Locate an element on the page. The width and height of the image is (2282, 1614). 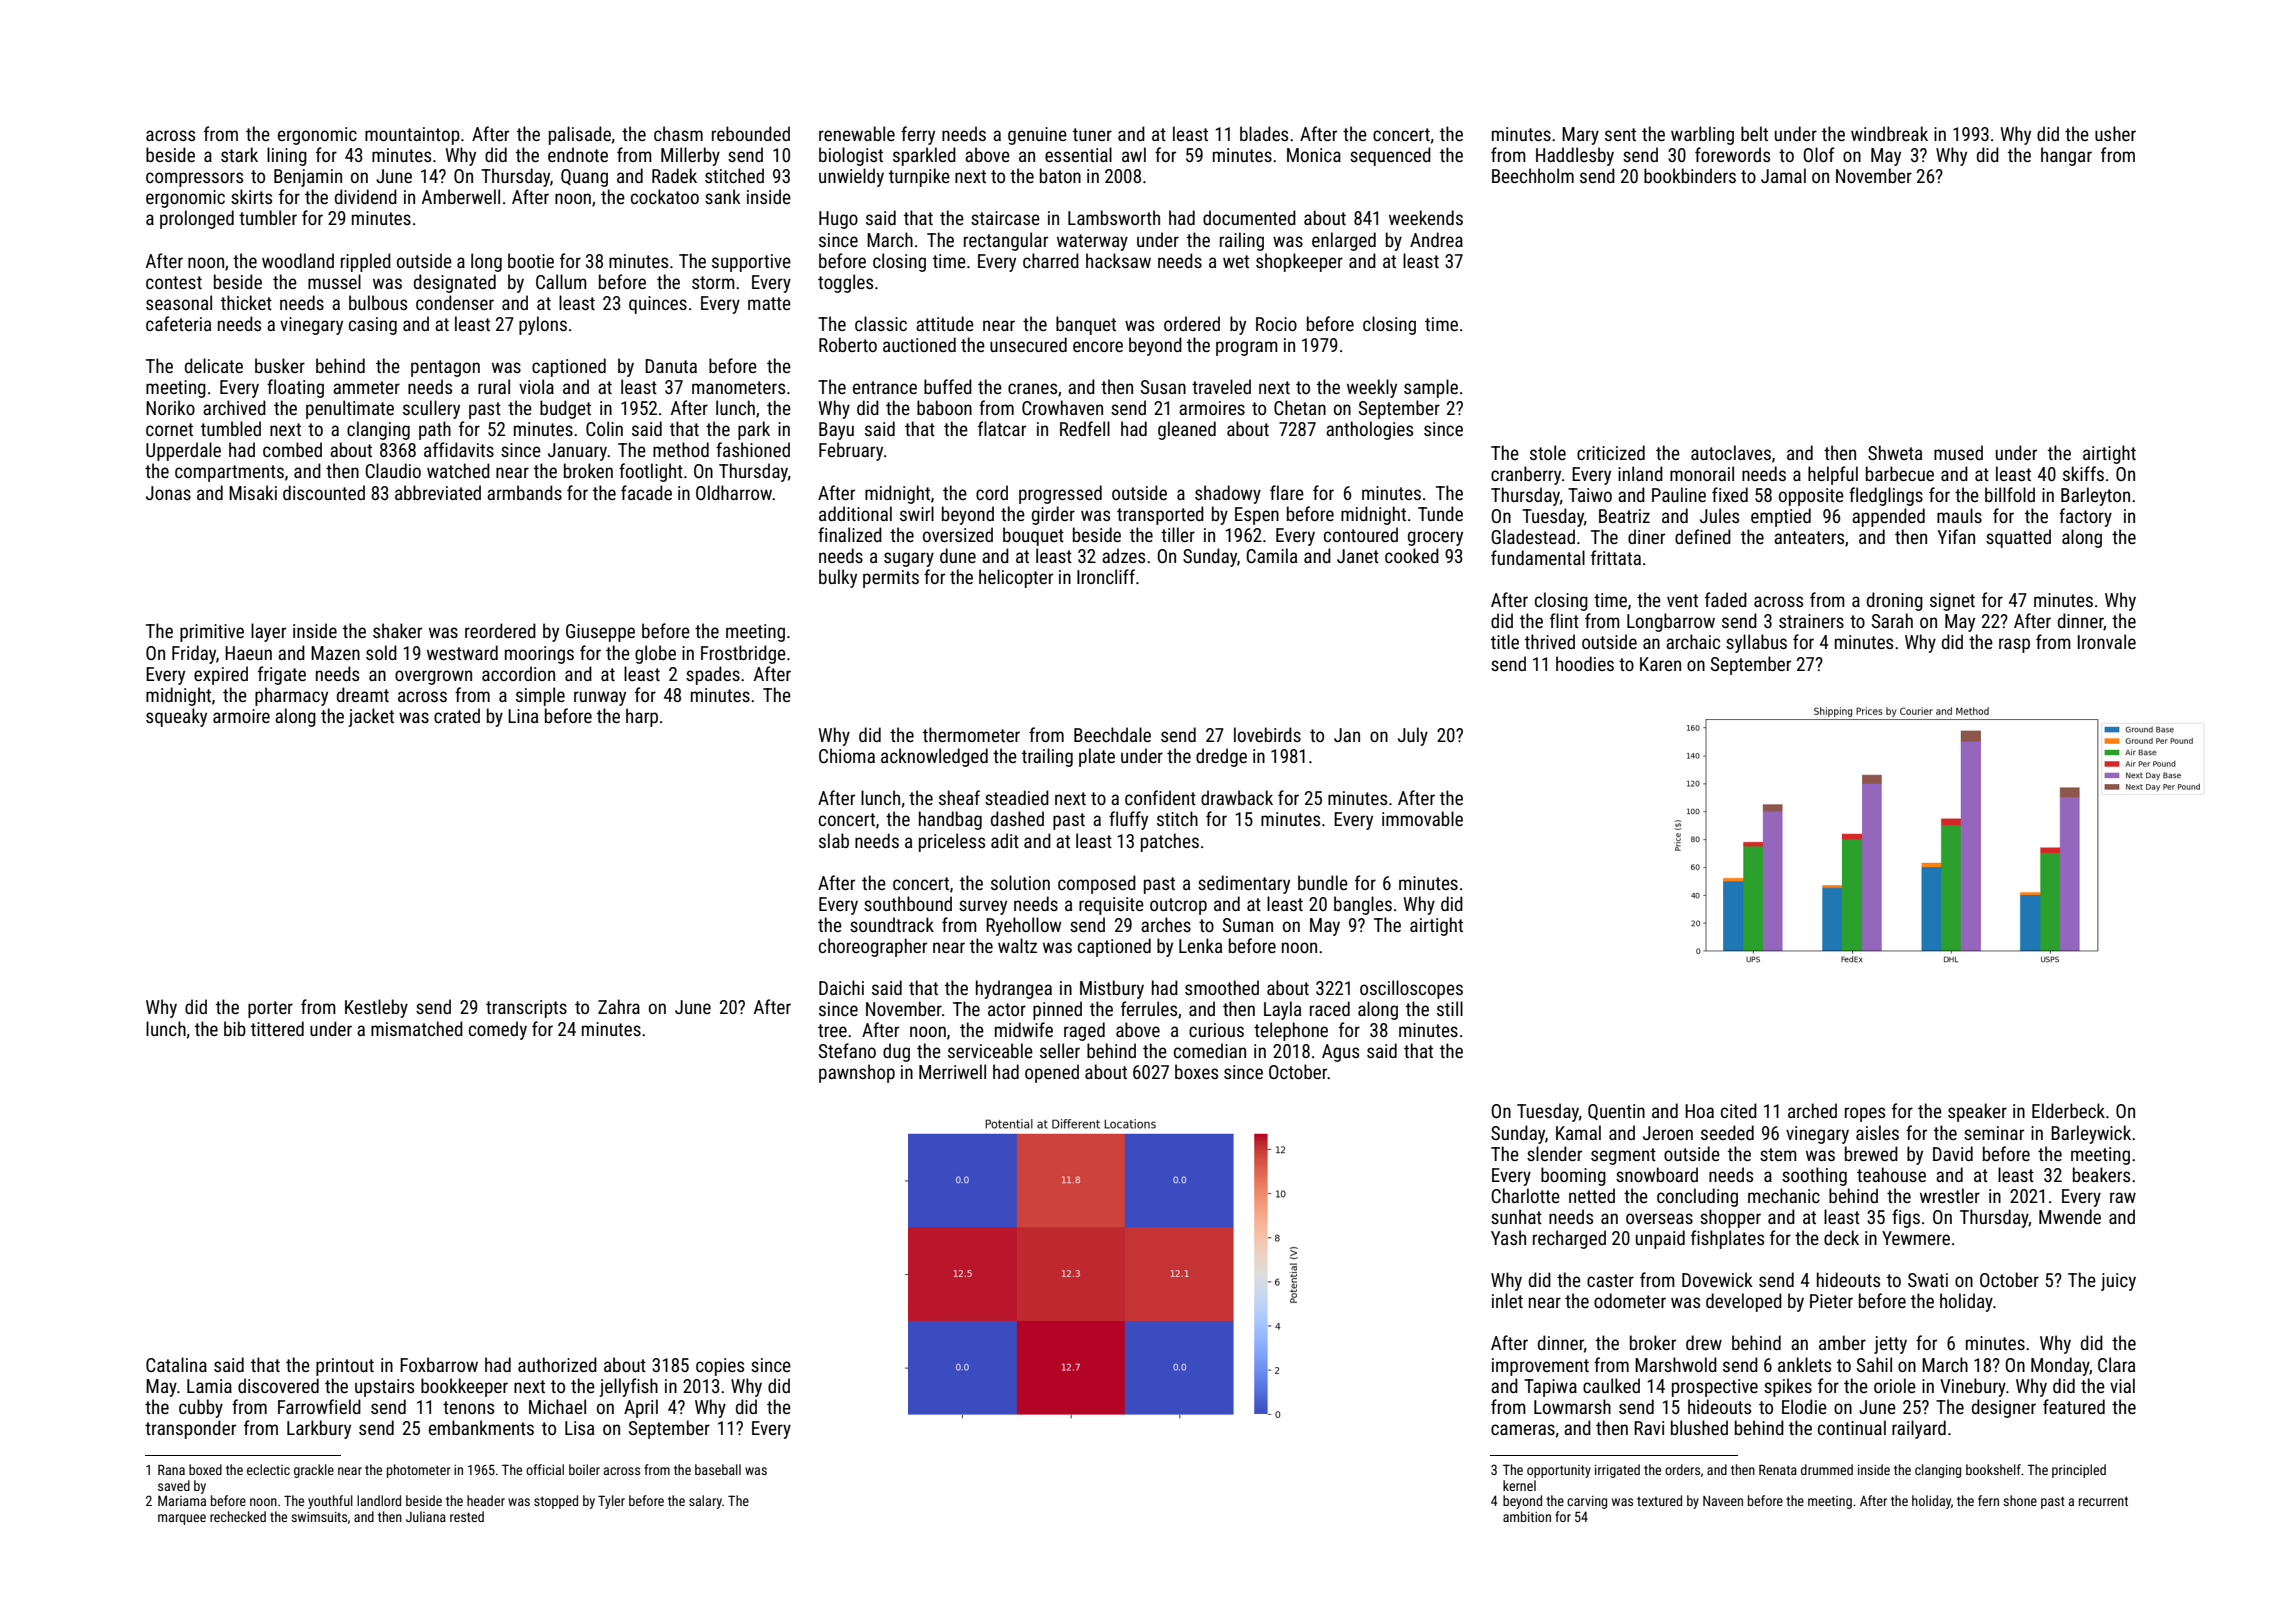
handbag is located at coordinates (950, 820).
